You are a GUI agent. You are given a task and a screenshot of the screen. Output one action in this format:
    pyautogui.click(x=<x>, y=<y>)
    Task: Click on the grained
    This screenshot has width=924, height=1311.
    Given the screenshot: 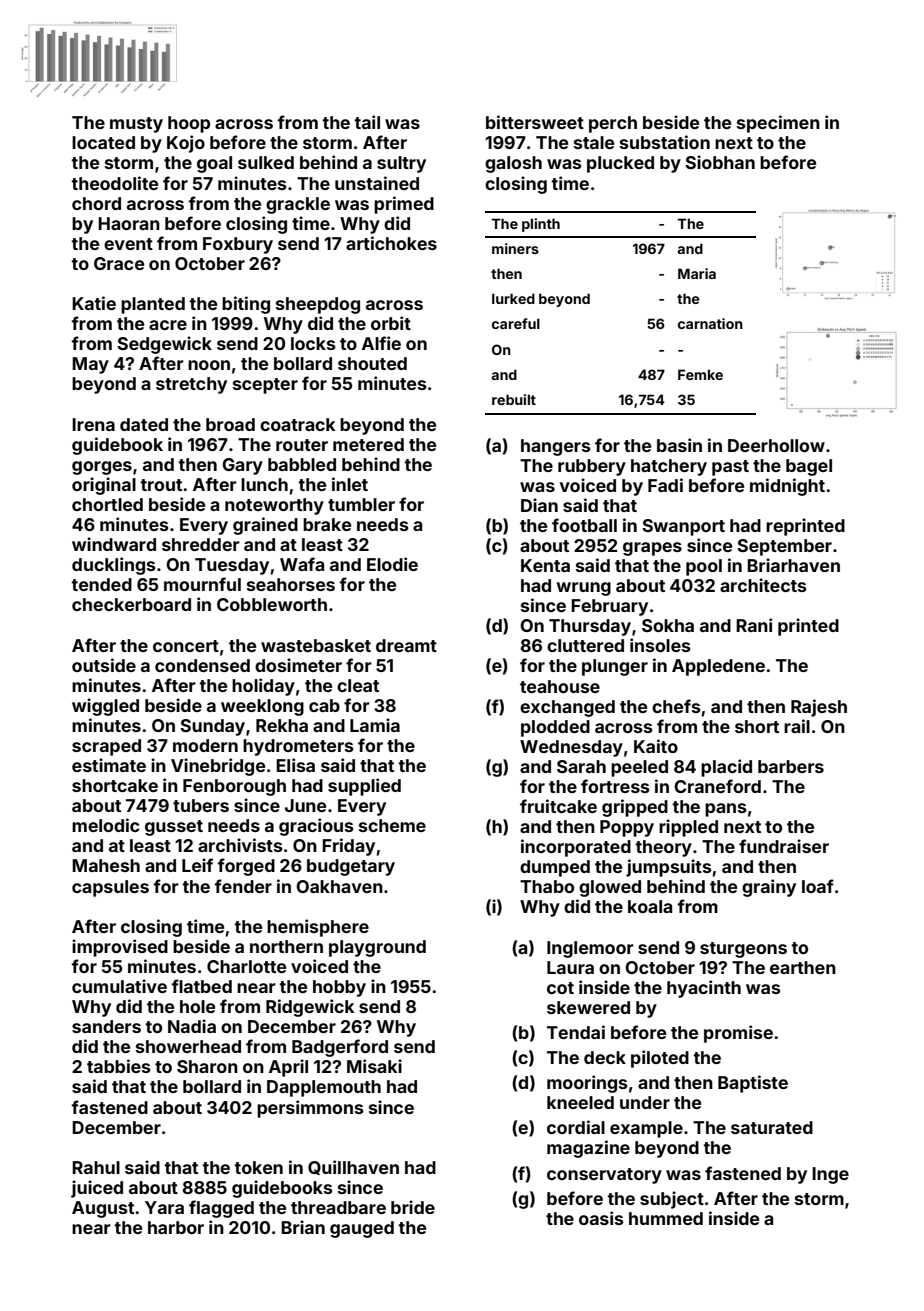 What is the action you would take?
    pyautogui.click(x=265, y=526)
